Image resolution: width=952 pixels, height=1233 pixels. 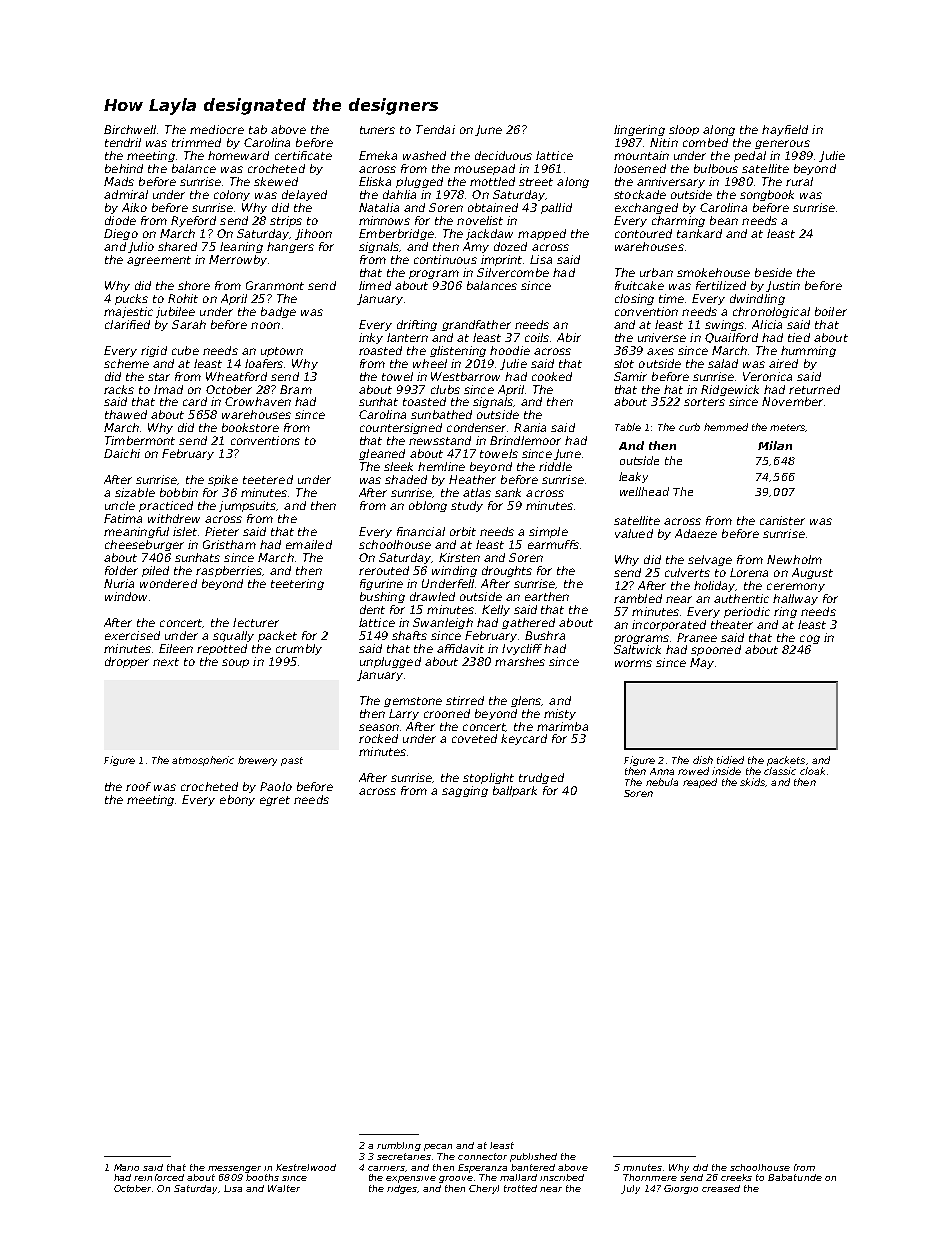 What do you see at coordinates (639, 285) in the screenshot?
I see `fruitcake` at bounding box center [639, 285].
